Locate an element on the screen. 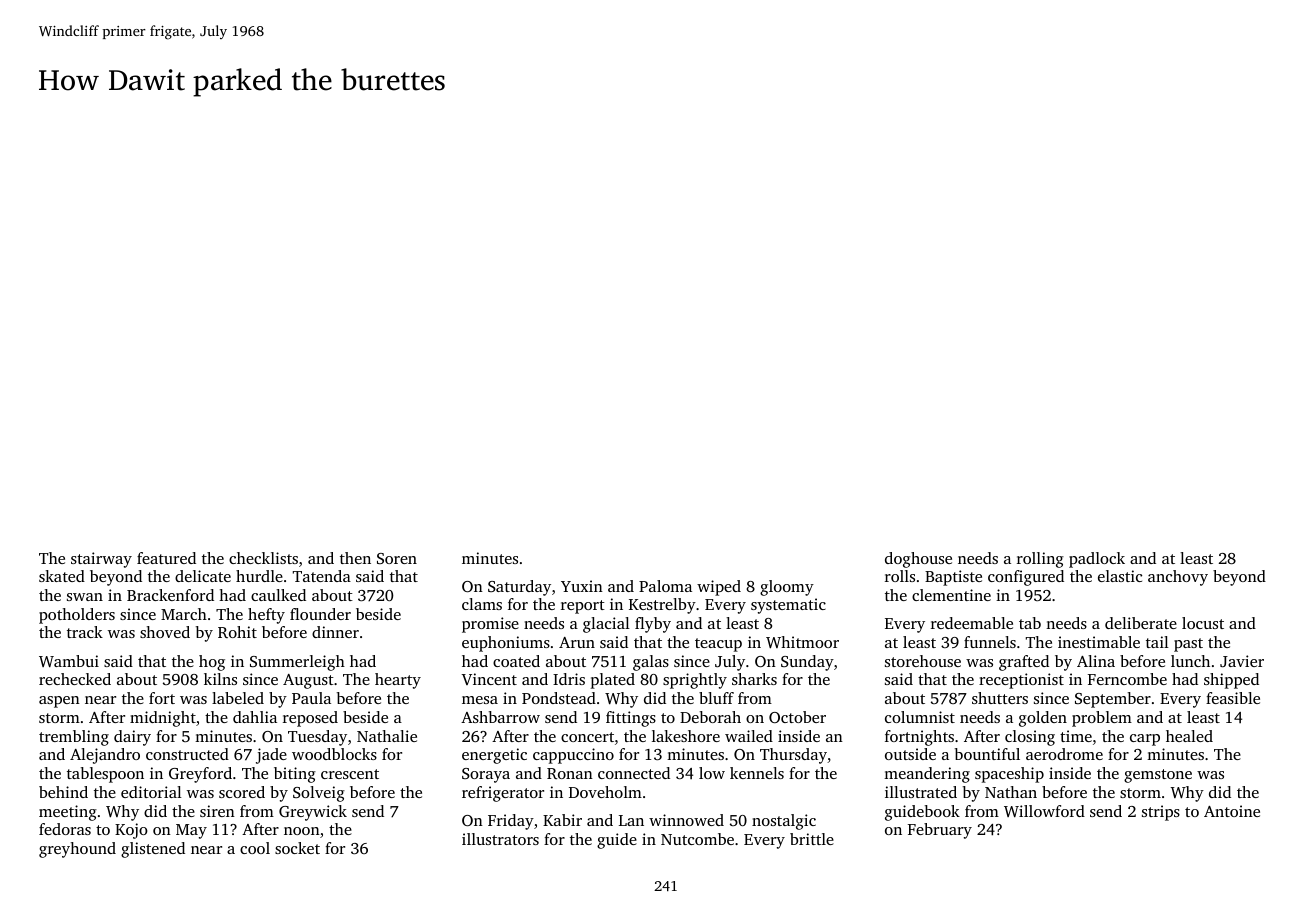  padlock is located at coordinates (1097, 560).
